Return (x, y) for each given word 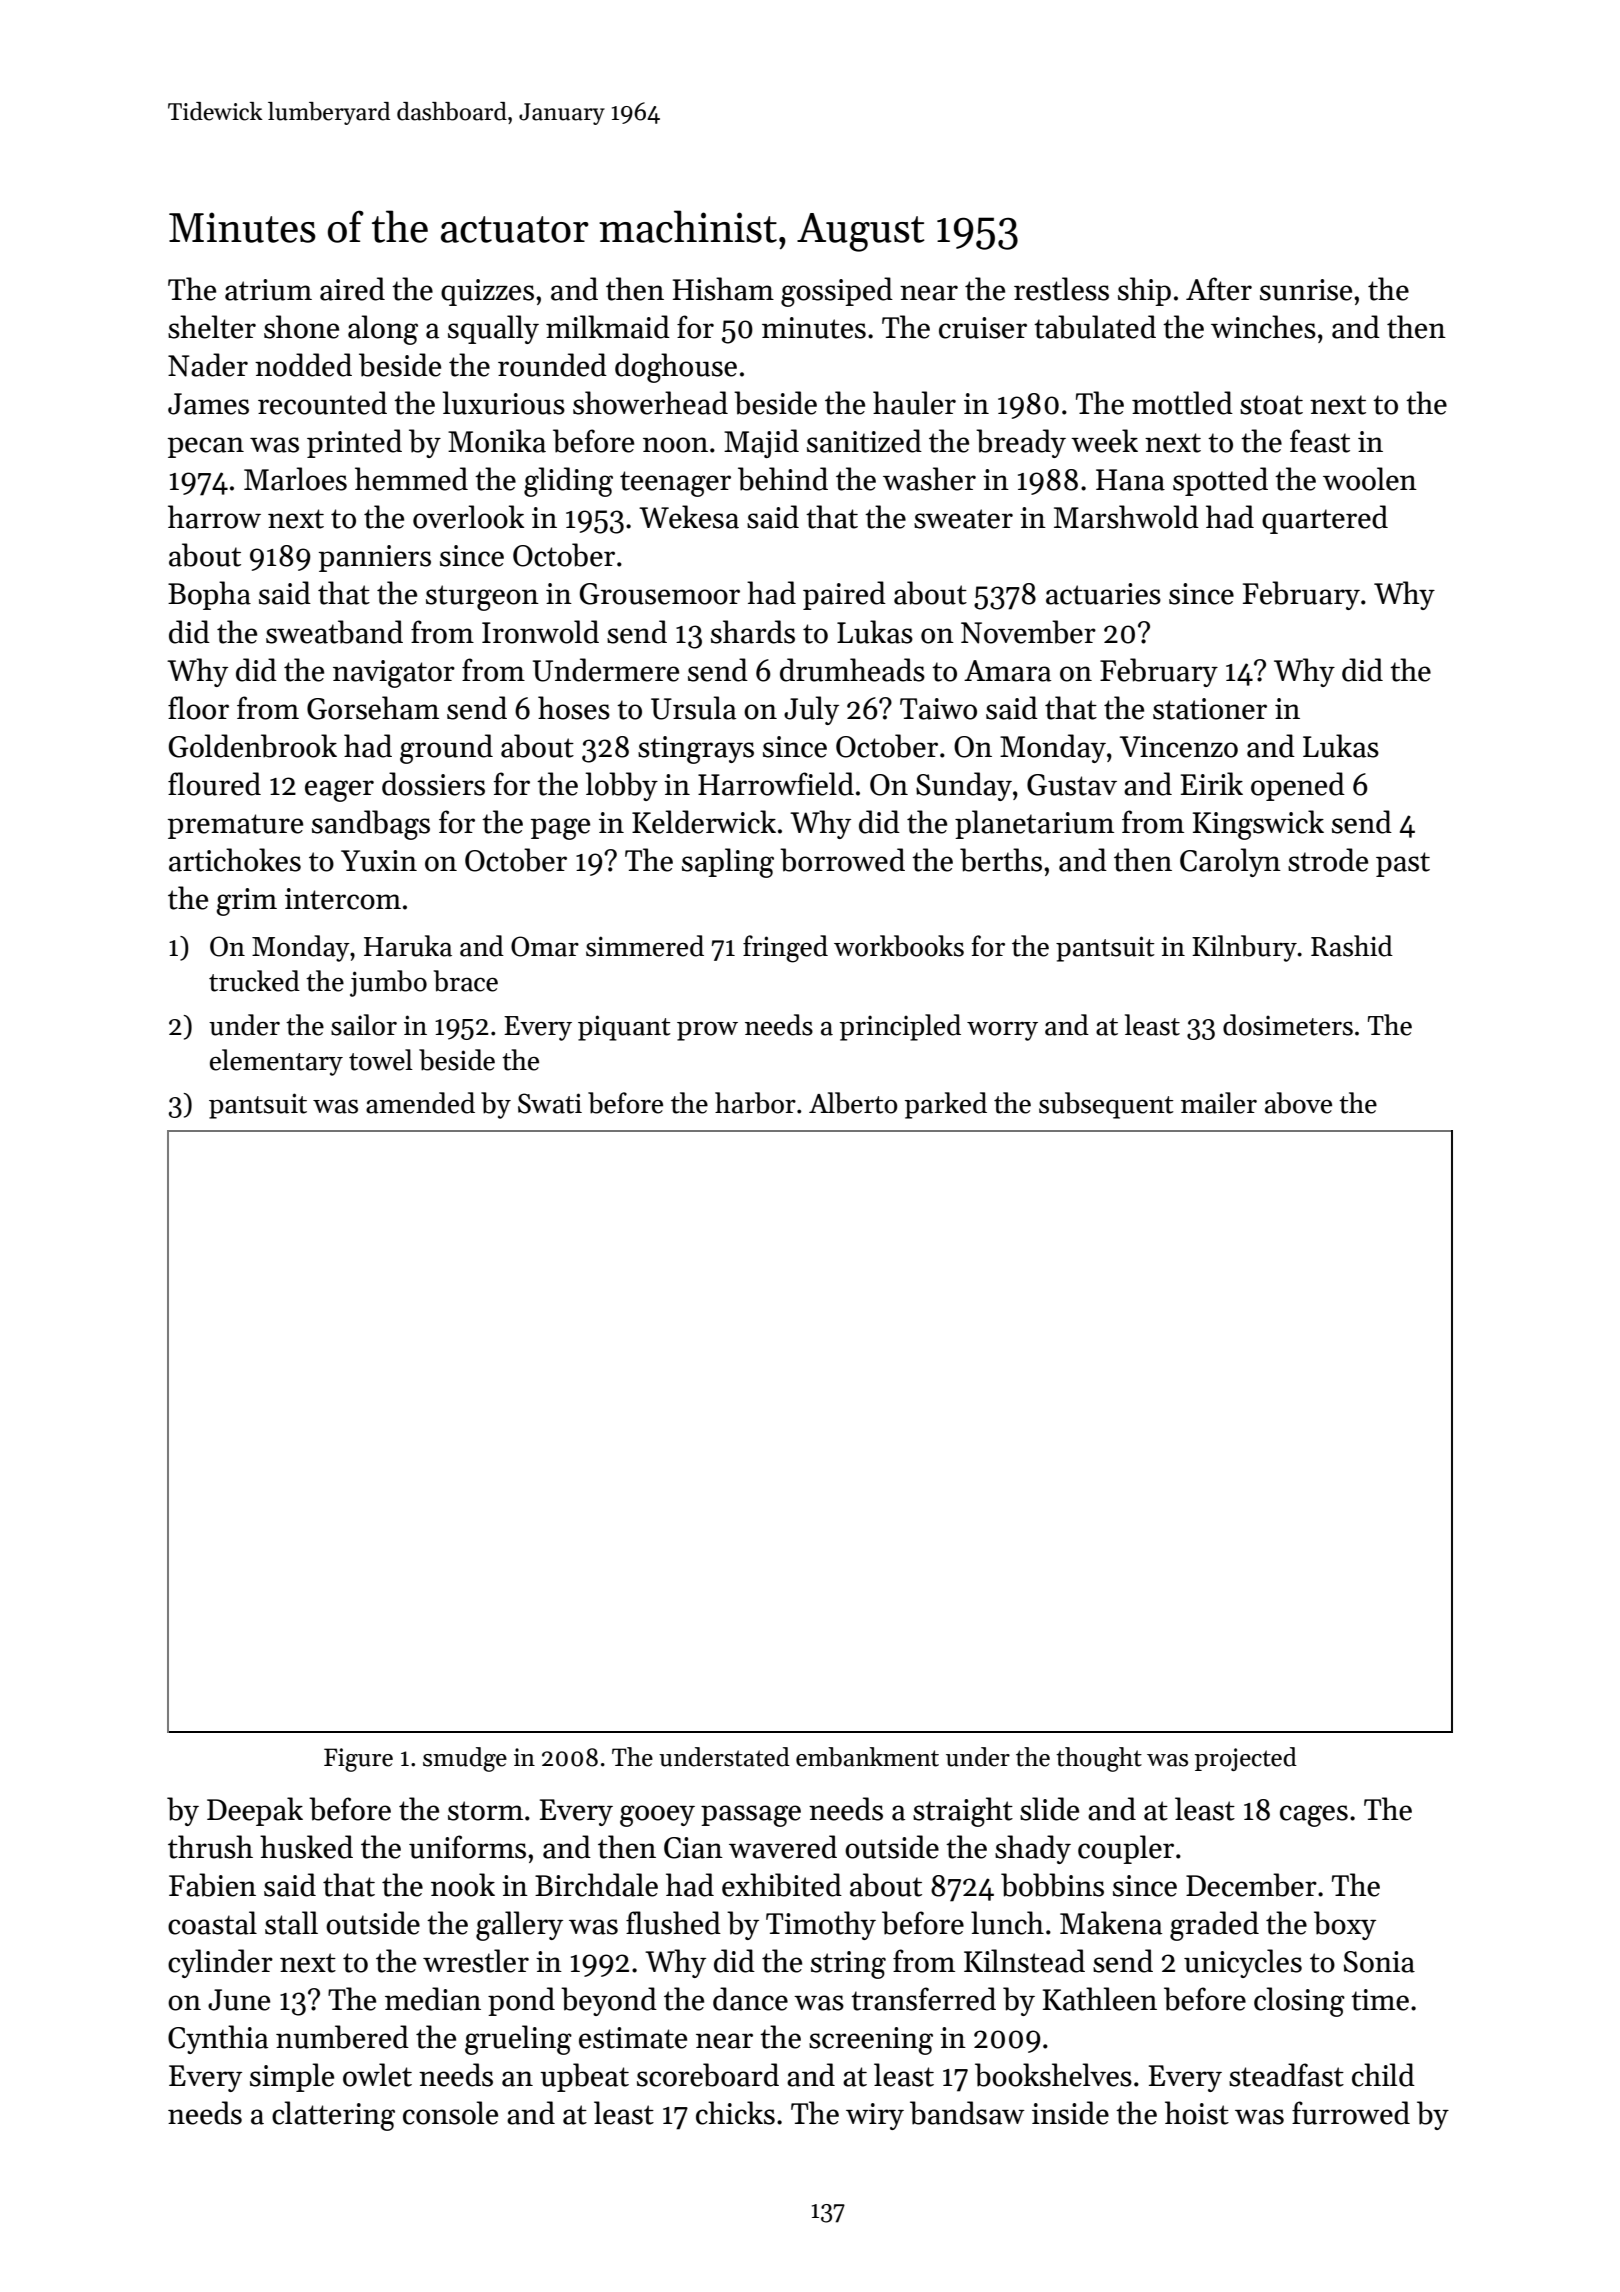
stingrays (696, 750)
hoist (1197, 2113)
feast (1320, 441)
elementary (276, 1062)
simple (292, 2077)
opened (1298, 786)
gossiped (837, 292)
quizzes (487, 292)
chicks (735, 2113)
